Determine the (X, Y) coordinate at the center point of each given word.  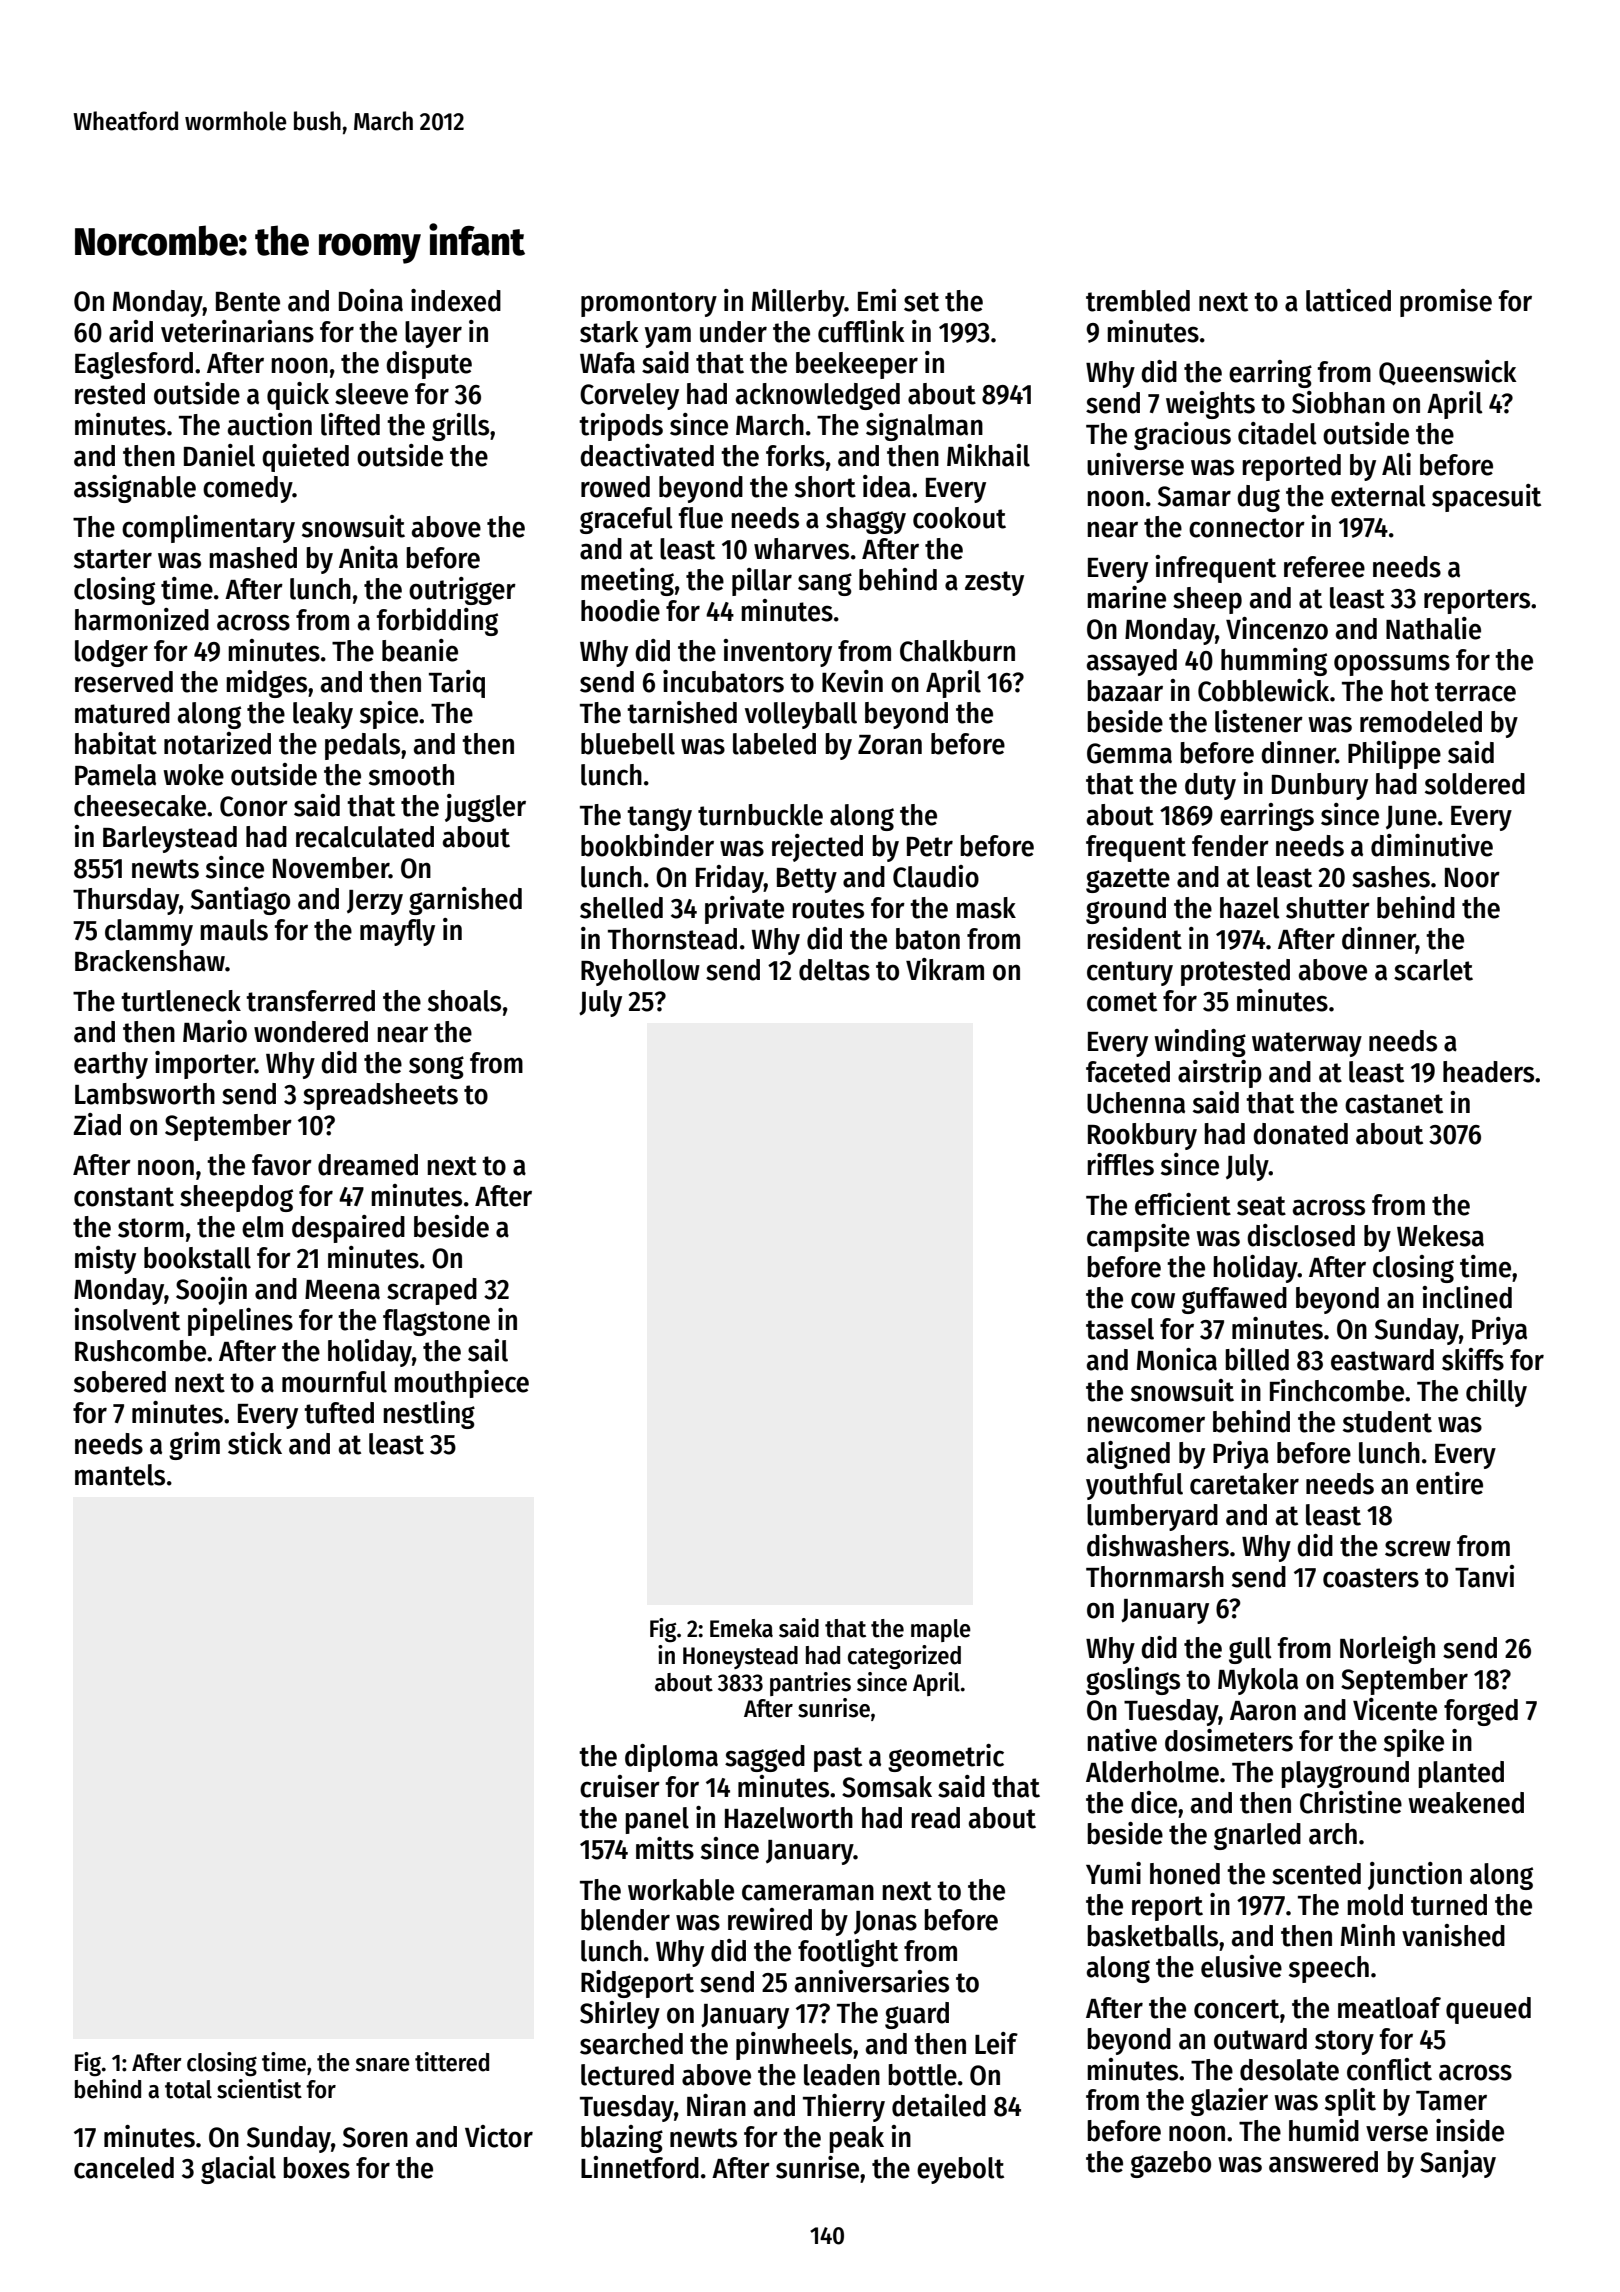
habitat (116, 743)
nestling (429, 1415)
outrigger (462, 591)
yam (668, 337)
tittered (452, 2062)
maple (941, 1630)
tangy (659, 818)
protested (1235, 972)
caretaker (1244, 1484)
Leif (996, 2043)
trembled (1138, 301)
